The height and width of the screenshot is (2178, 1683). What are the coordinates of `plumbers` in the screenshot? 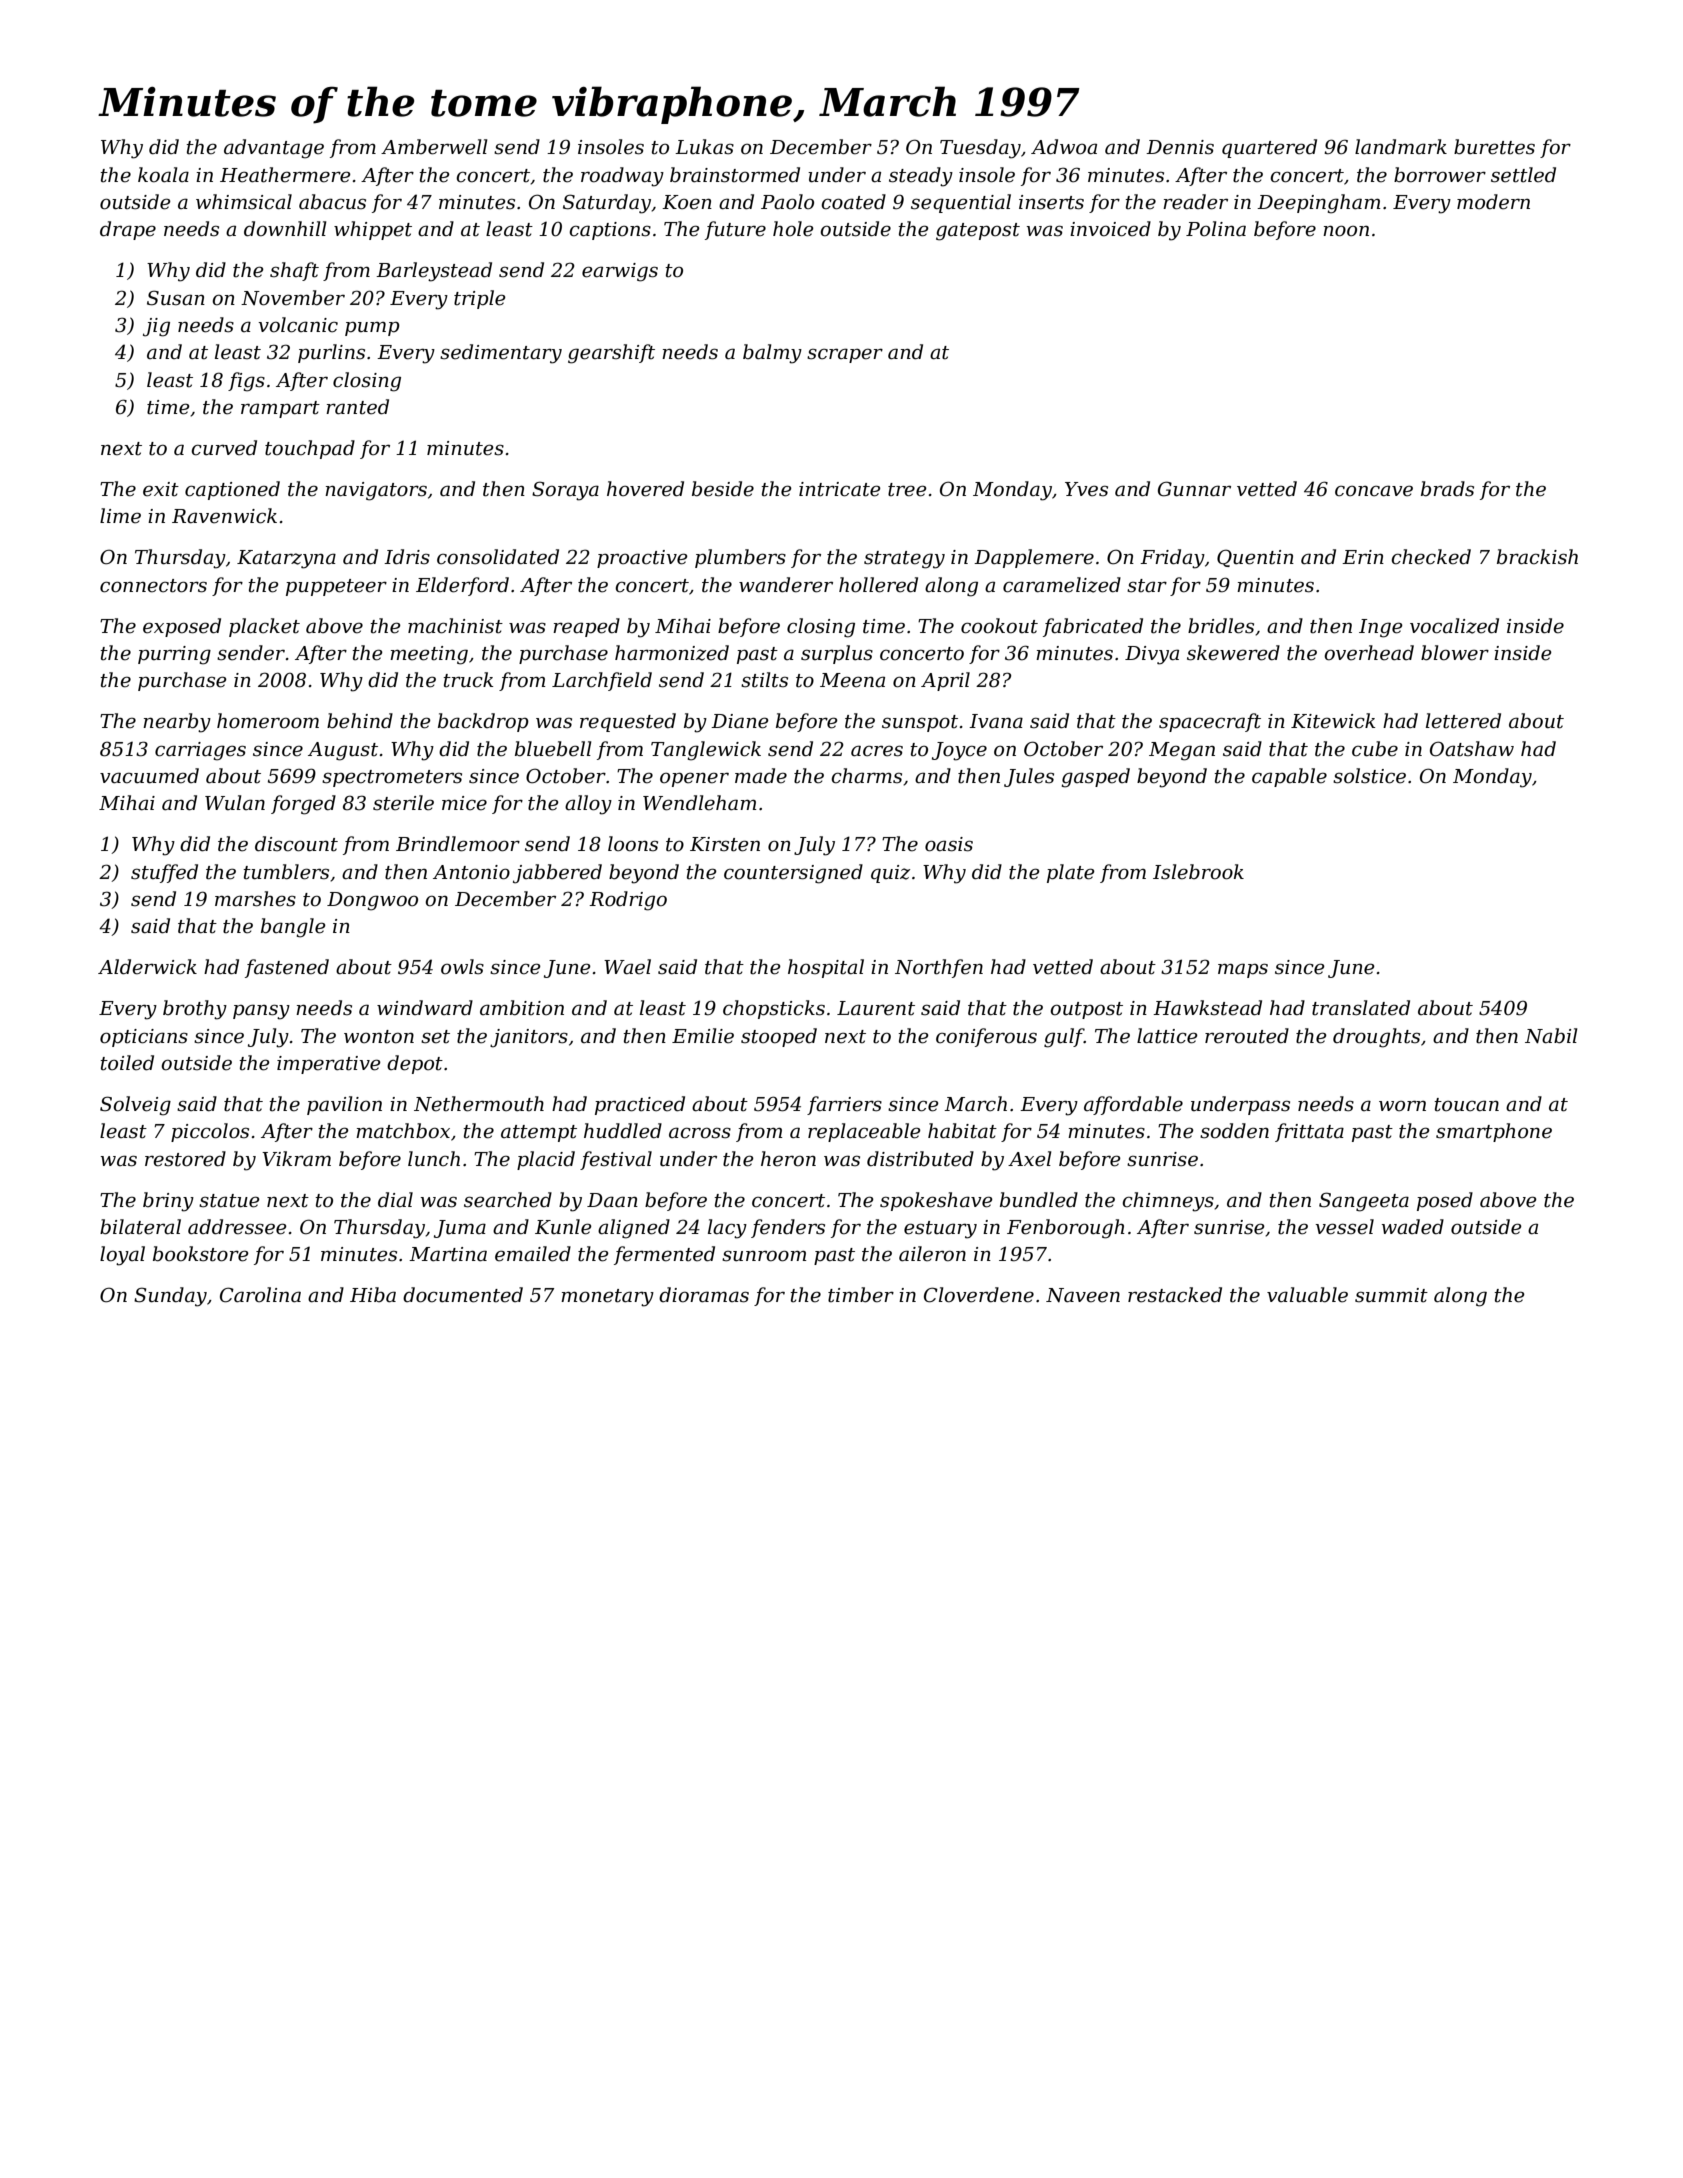 It's located at (740, 558).
